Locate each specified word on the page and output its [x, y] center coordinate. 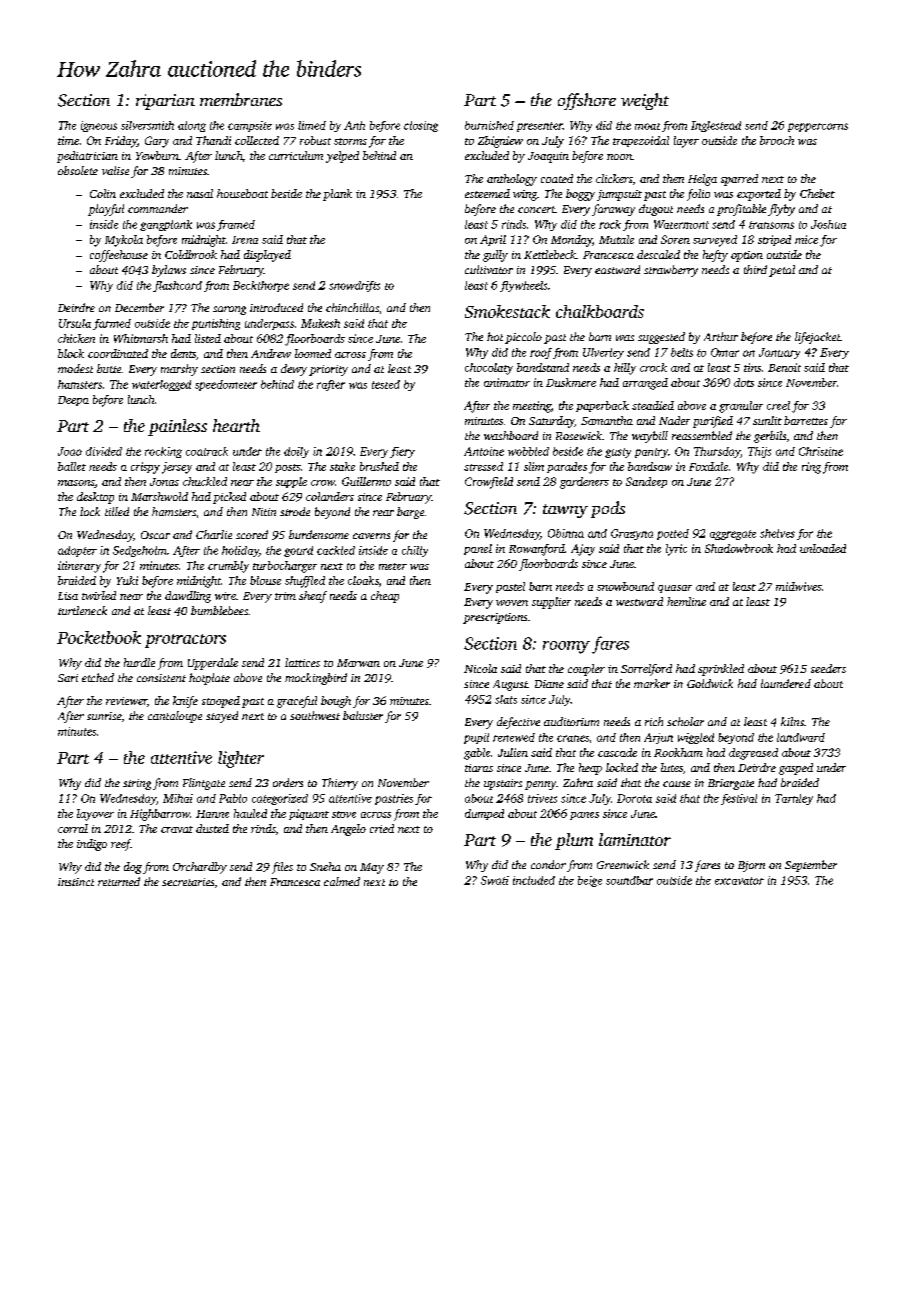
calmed [342, 881]
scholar [685, 721]
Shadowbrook [739, 548]
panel [478, 549]
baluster [363, 715]
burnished [489, 125]
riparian [165, 102]
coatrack [207, 451]
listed [208, 338]
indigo [92, 845]
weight [645, 101]
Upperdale [213, 664]
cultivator [489, 269]
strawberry [671, 271]
